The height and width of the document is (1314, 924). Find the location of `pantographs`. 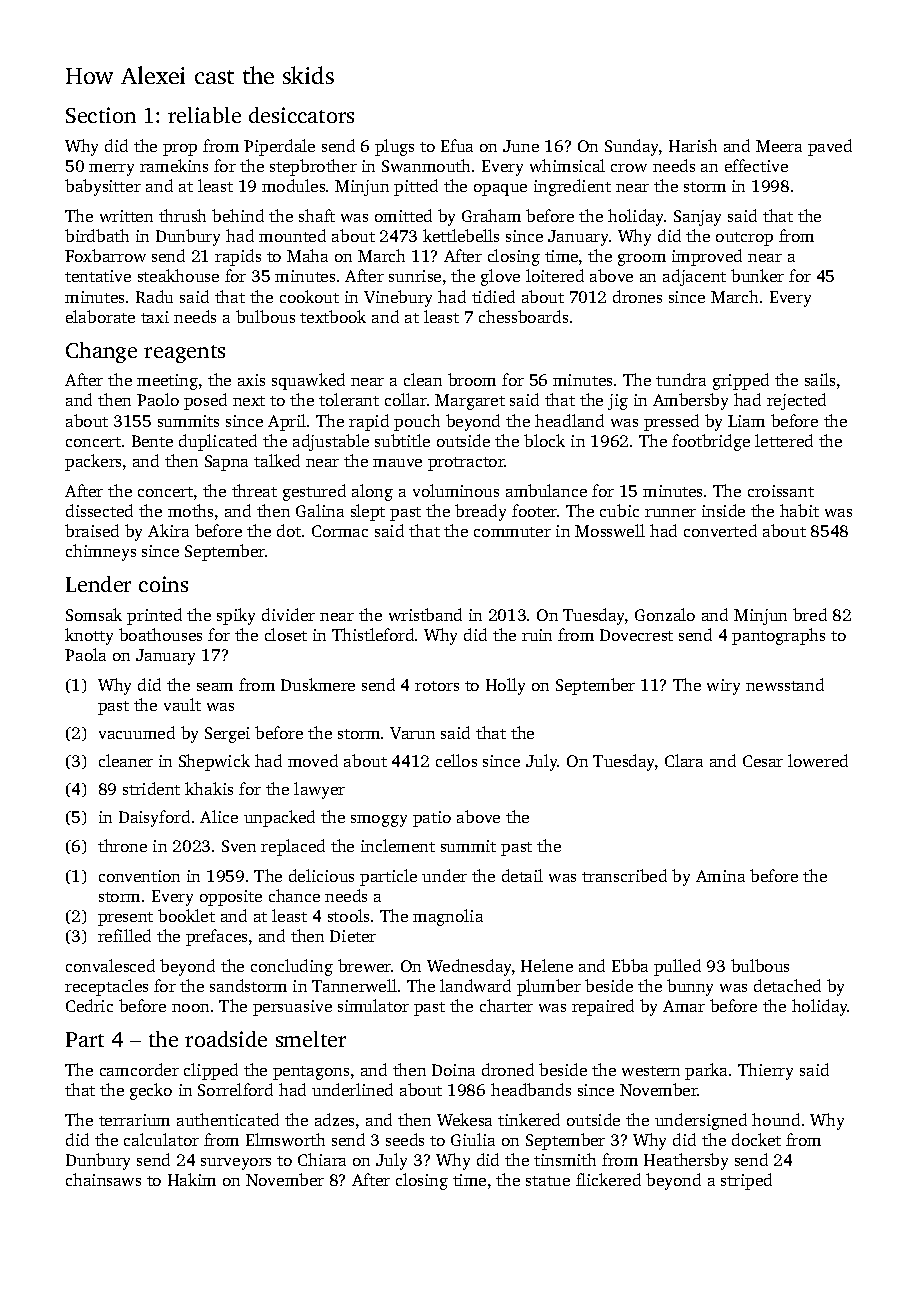

pantographs is located at coordinates (778, 636).
